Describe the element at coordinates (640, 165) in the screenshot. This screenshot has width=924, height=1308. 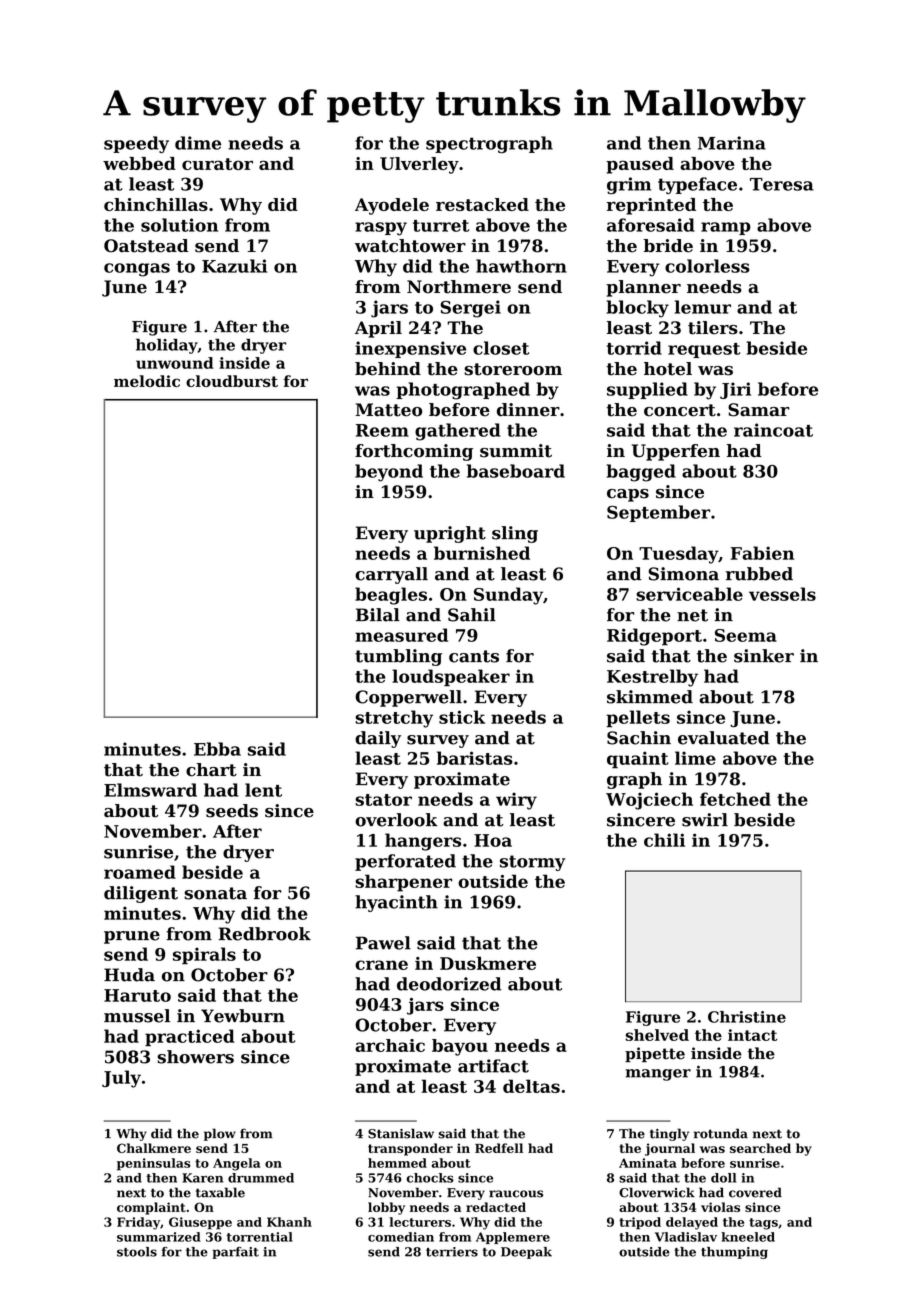
I see `paused` at that location.
